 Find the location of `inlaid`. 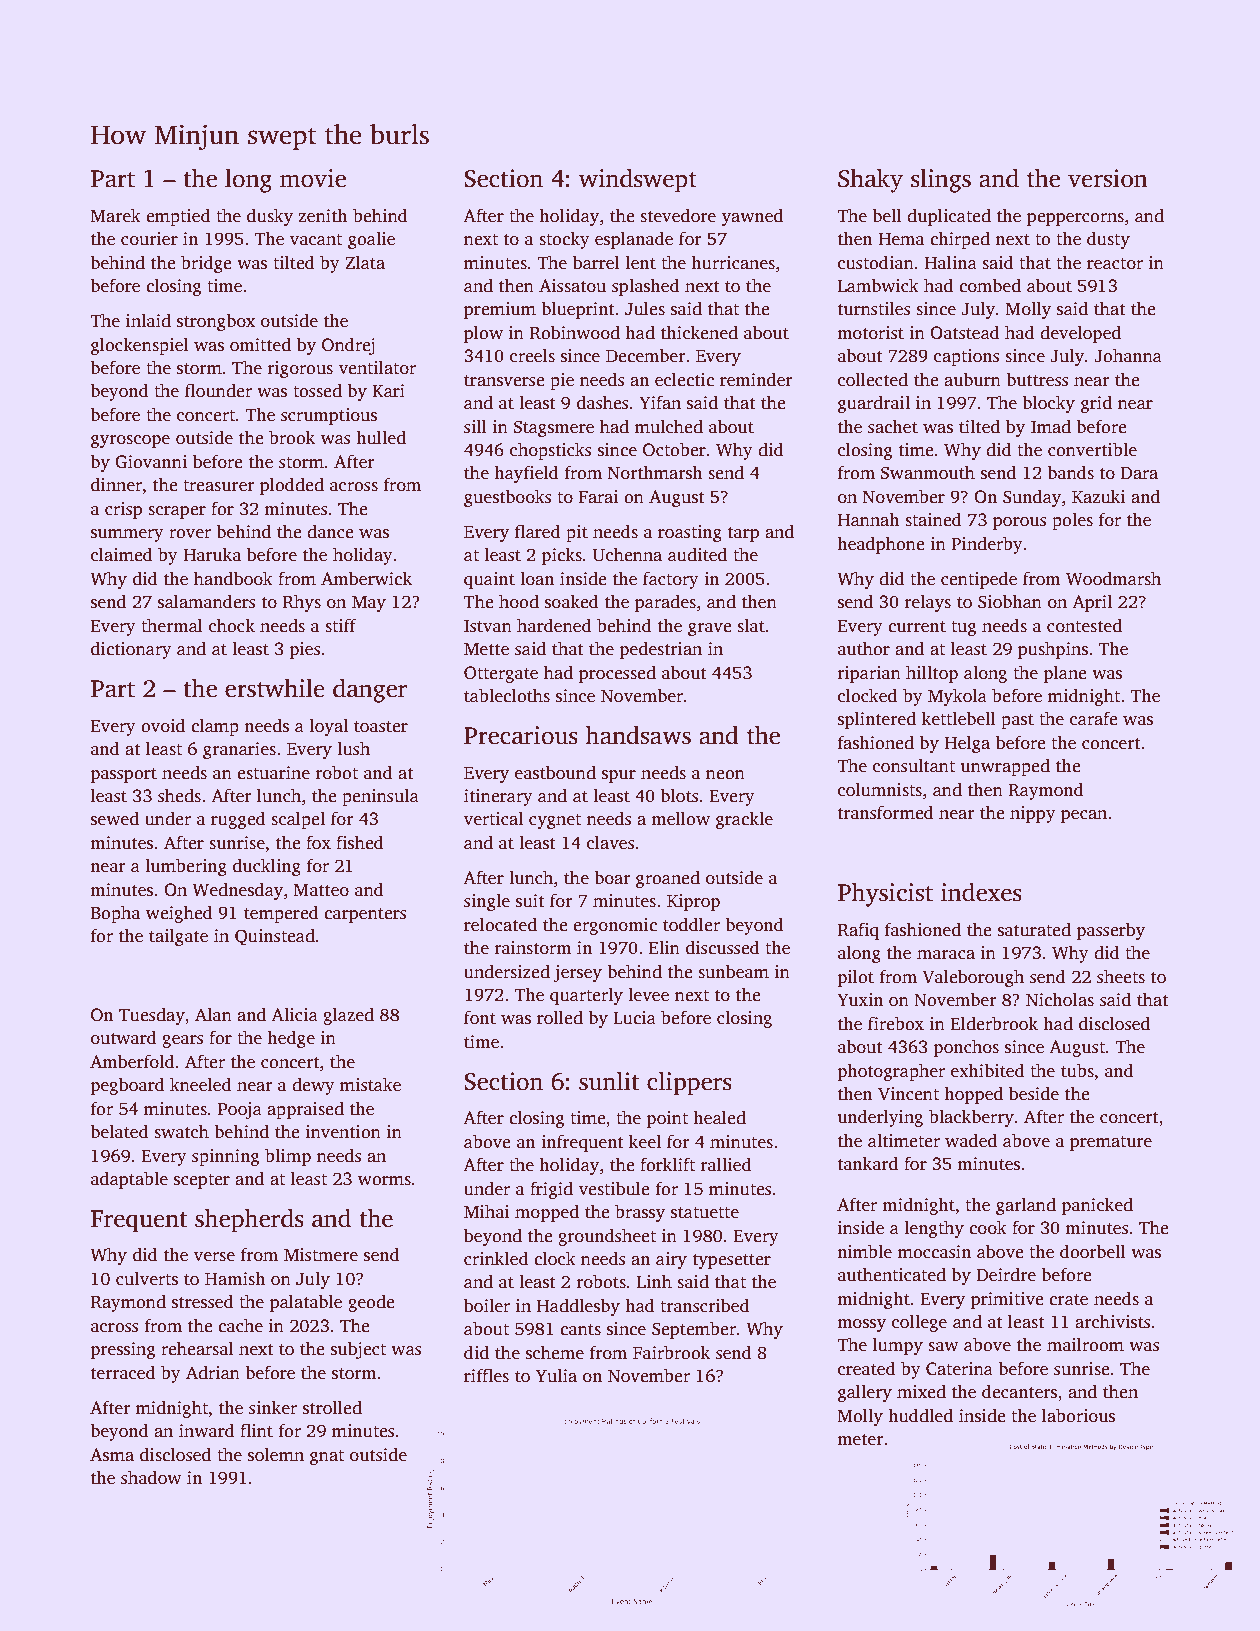

inlaid is located at coordinates (148, 320).
